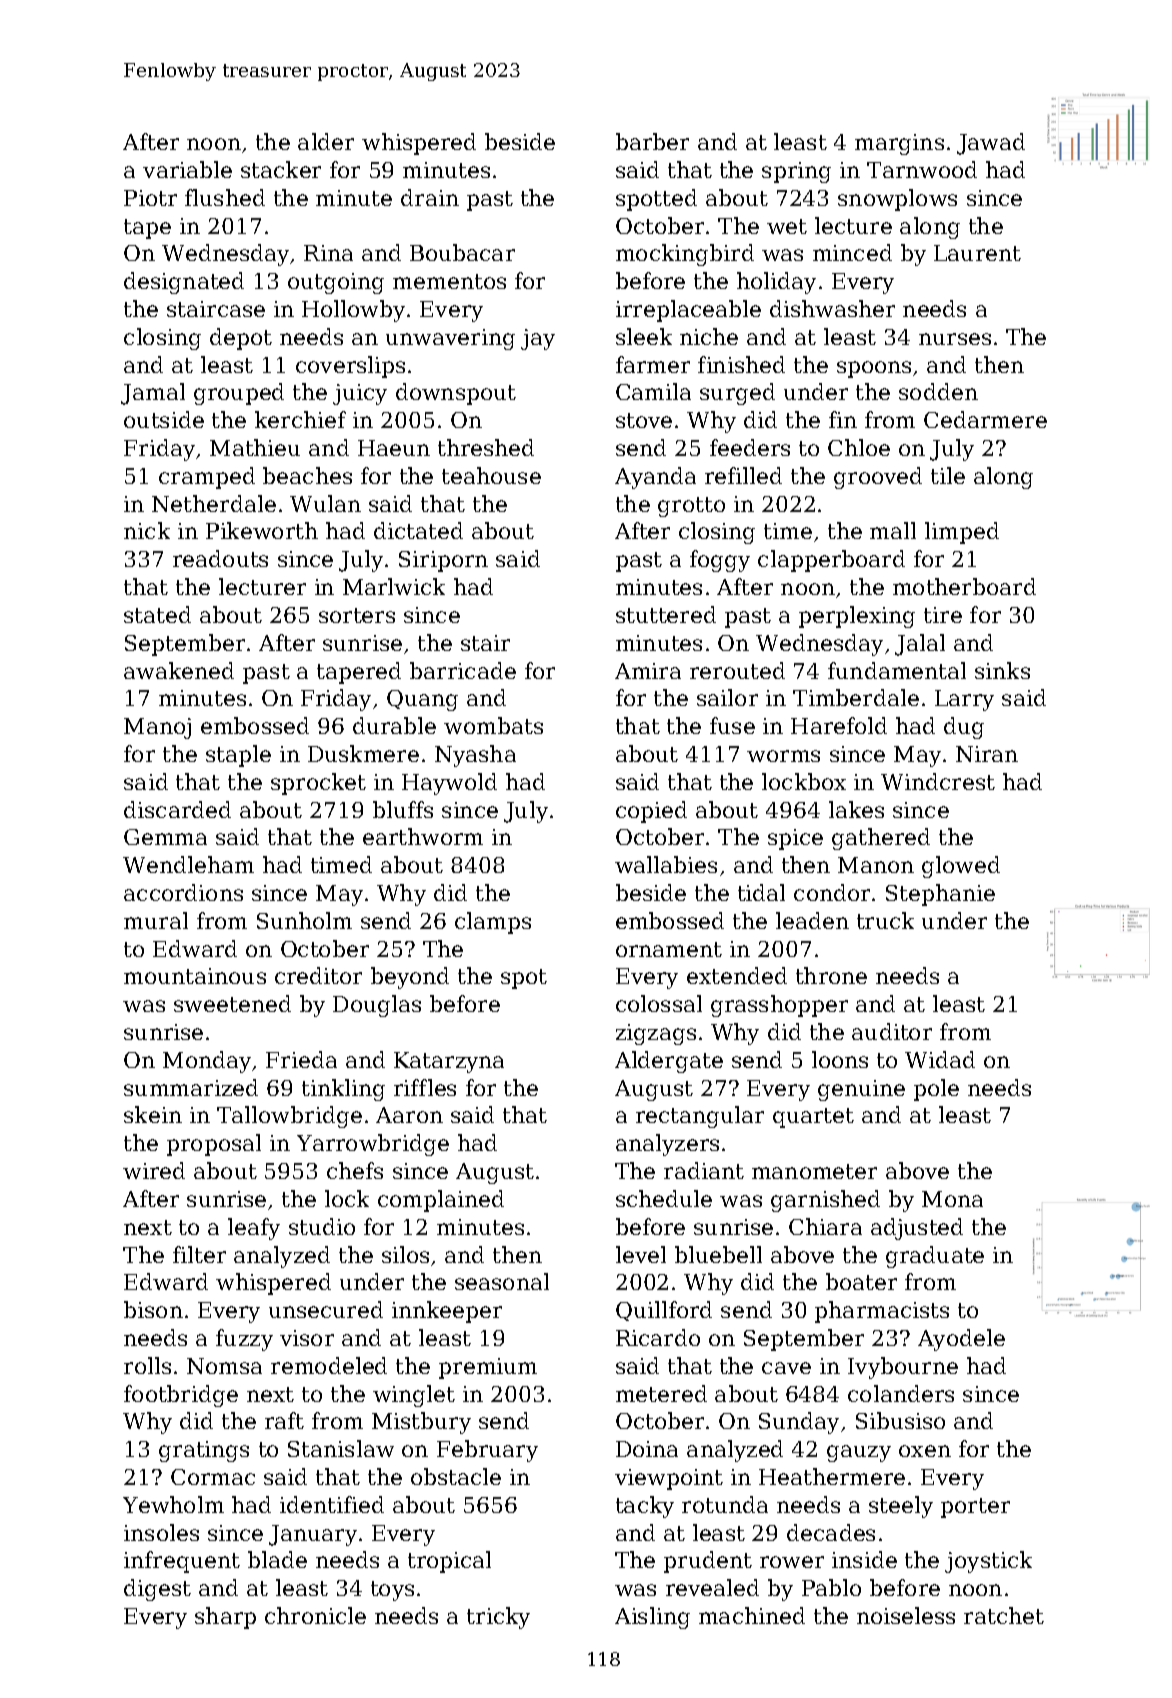  Describe the element at coordinates (900, 1420) in the image. I see `Sibusiso` at that location.
